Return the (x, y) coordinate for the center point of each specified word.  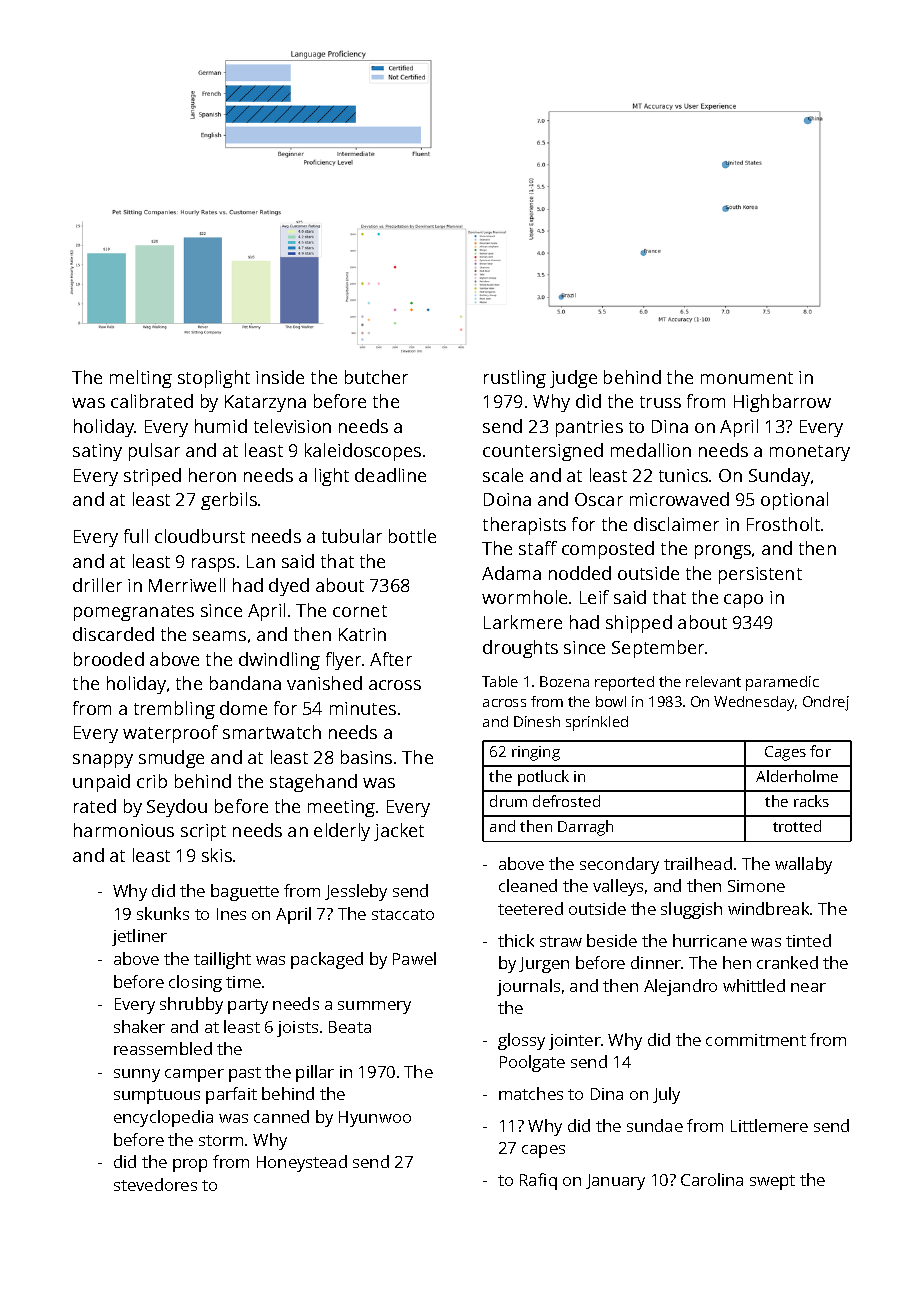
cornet (360, 611)
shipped (639, 624)
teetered (530, 908)
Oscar (599, 499)
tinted (808, 940)
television (292, 426)
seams (219, 636)
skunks (163, 913)
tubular (352, 536)
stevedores (155, 1184)
